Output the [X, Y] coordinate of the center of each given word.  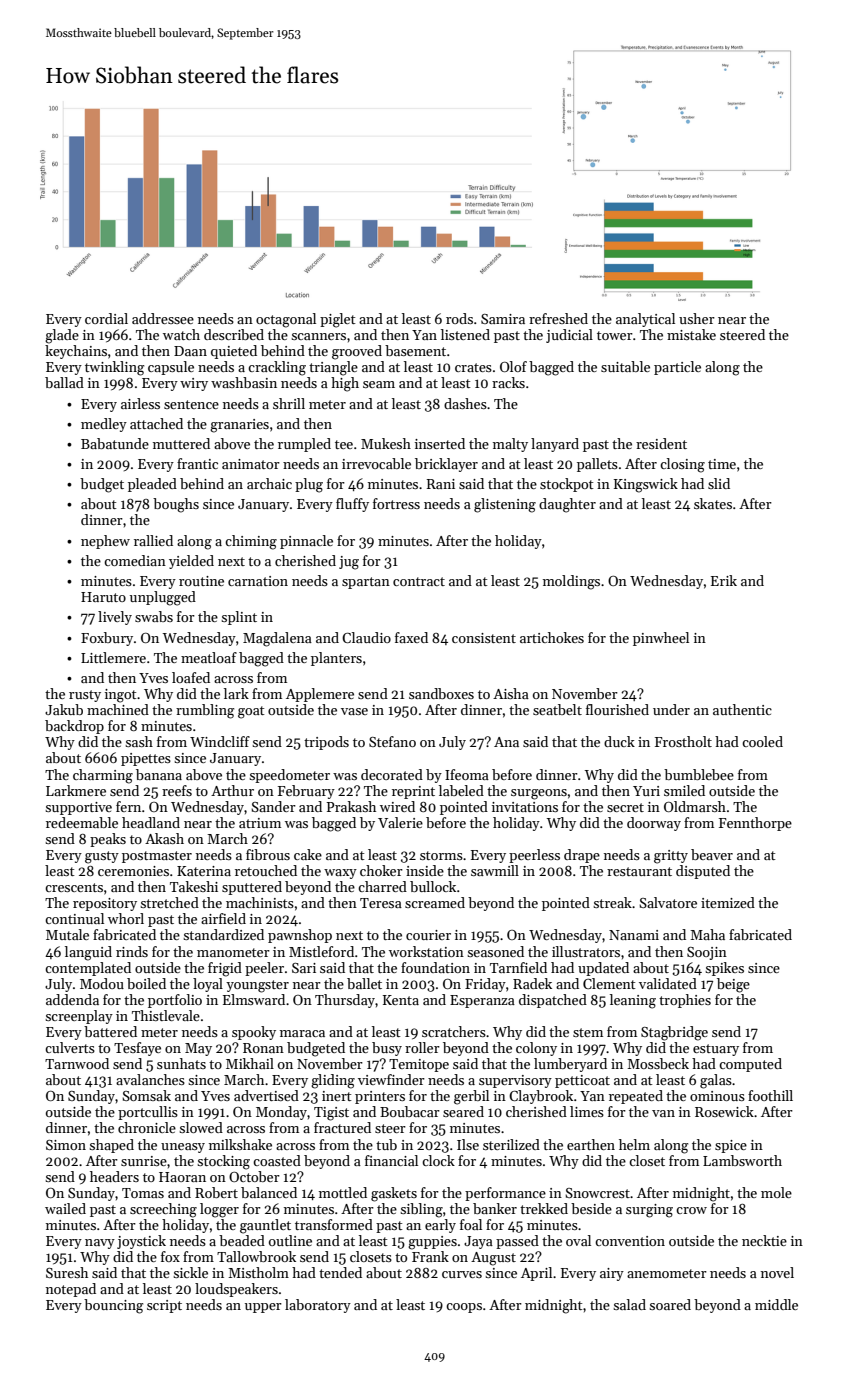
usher [697, 318]
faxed [411, 637]
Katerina [204, 871]
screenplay [79, 1017]
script [164, 1306]
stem [588, 1032]
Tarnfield [518, 967]
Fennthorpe [755, 824]
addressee [163, 318]
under [671, 709]
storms [441, 855]
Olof [513, 366]
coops [464, 1308]
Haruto [103, 597]
